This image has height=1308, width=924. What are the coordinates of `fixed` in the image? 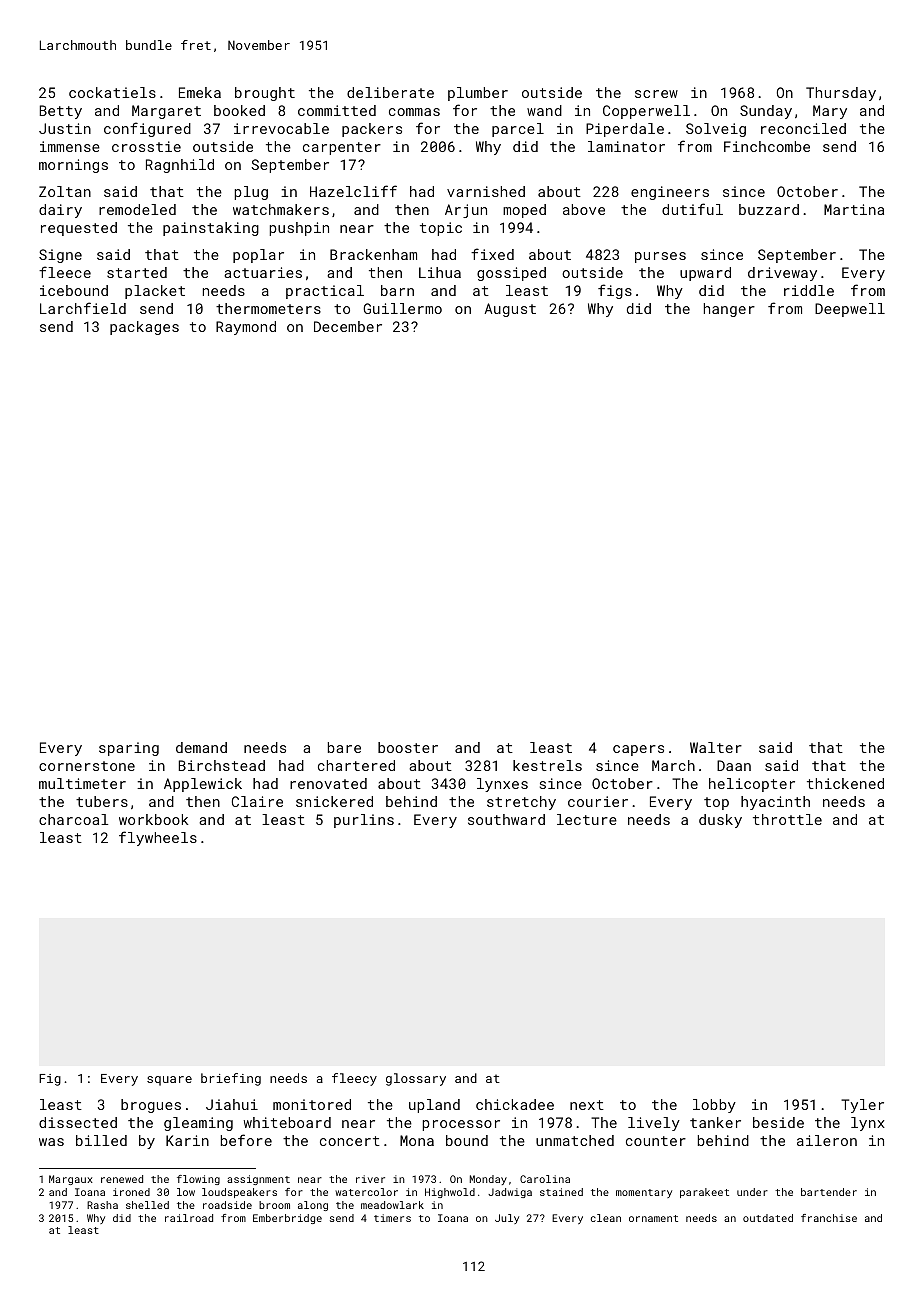 It's located at (492, 254).
